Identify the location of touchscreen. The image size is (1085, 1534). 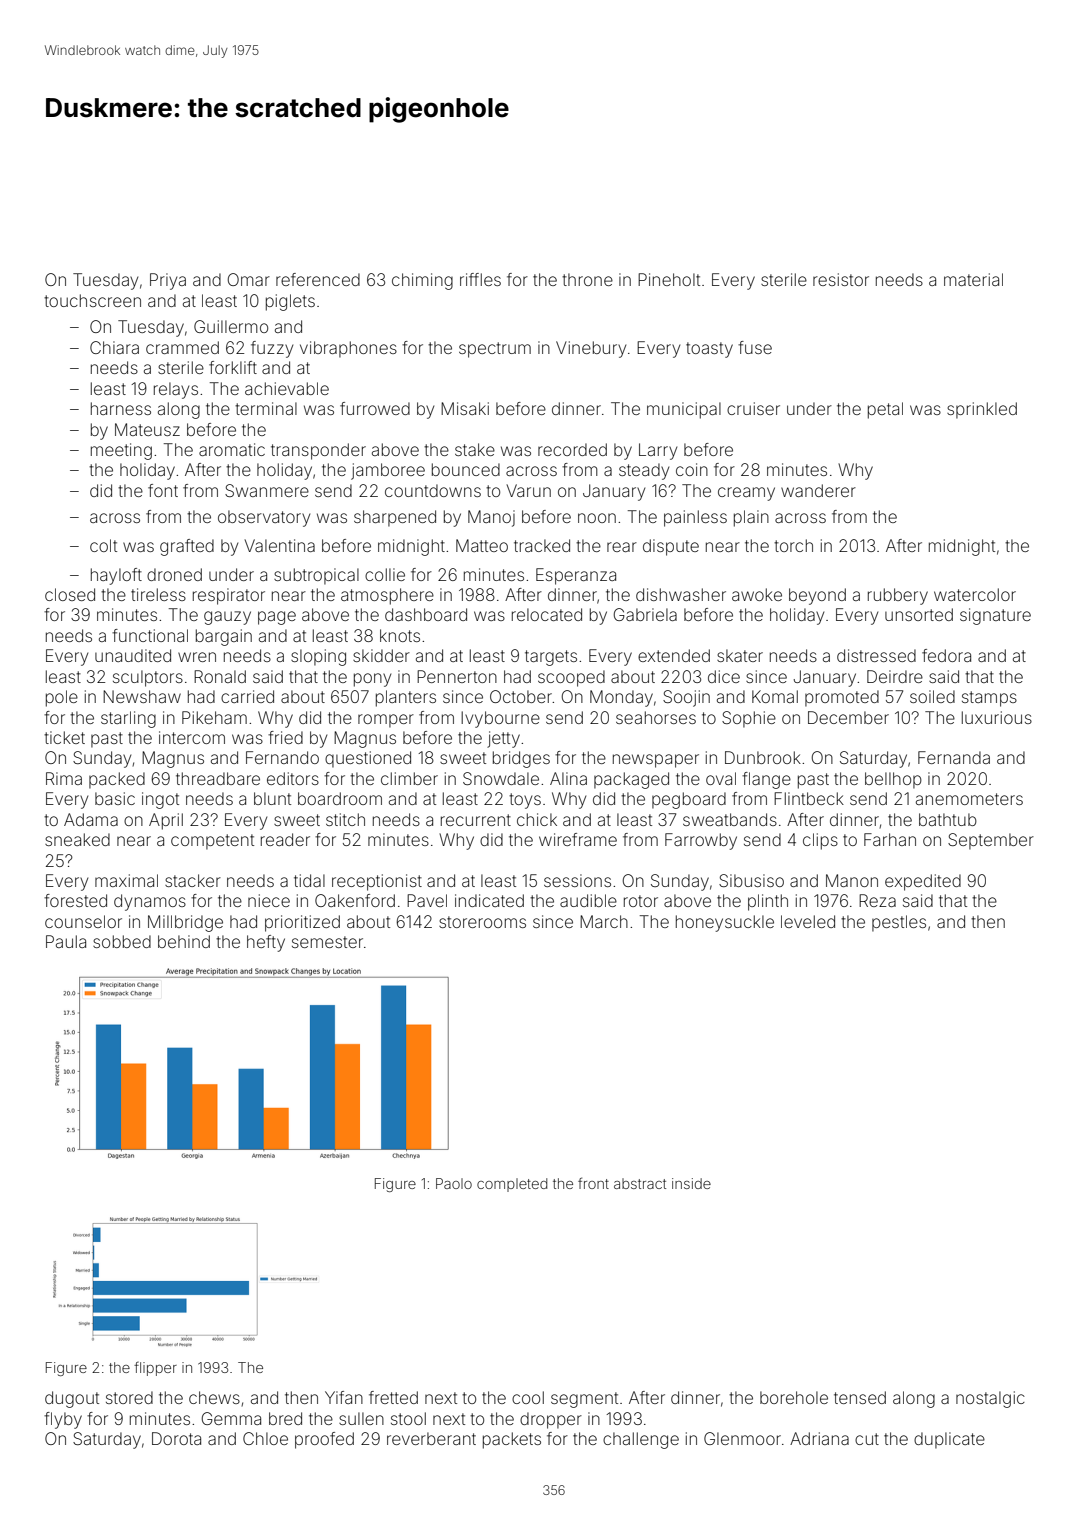
(92, 300).
